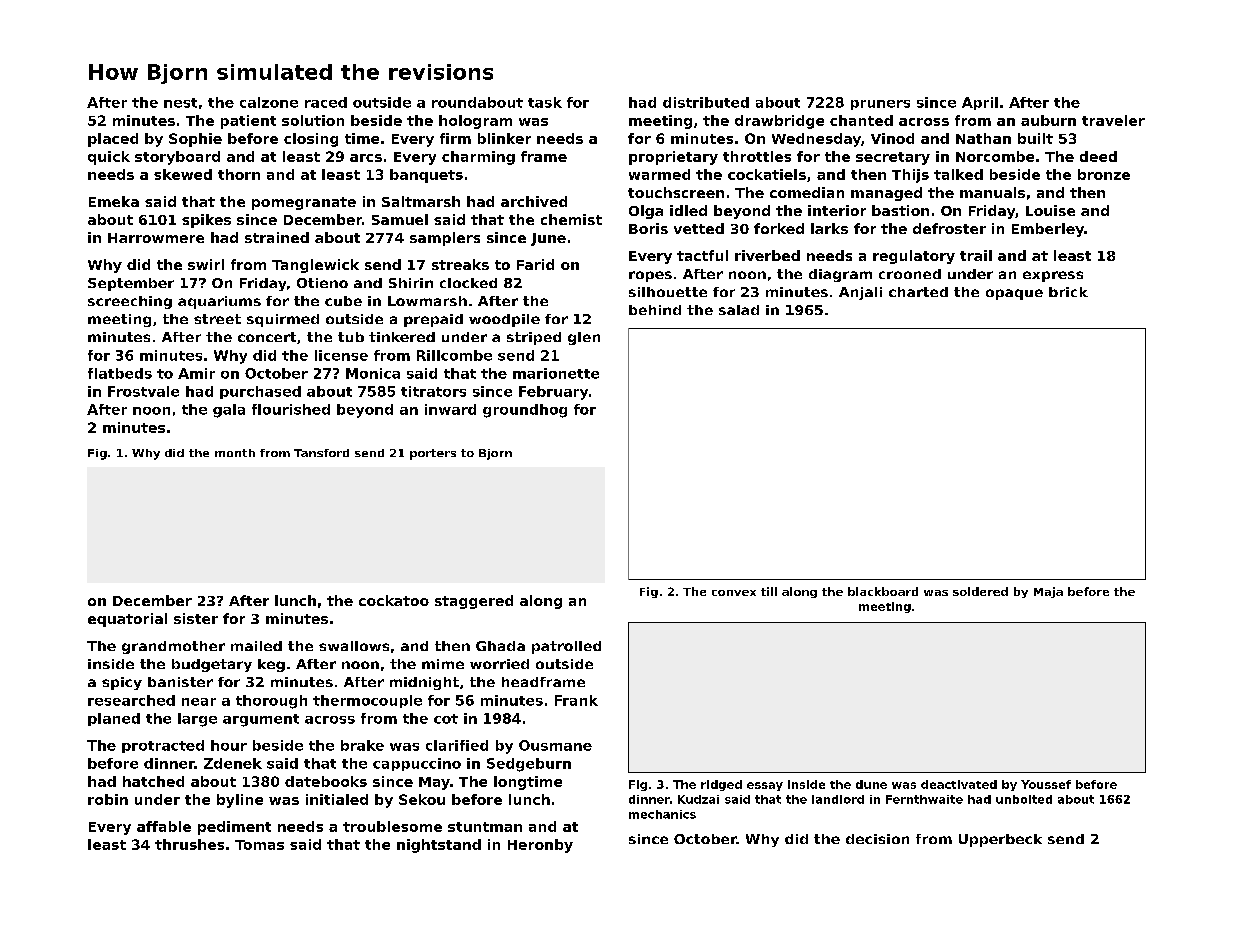  Describe the element at coordinates (688, 210) in the screenshot. I see `idled` at that location.
